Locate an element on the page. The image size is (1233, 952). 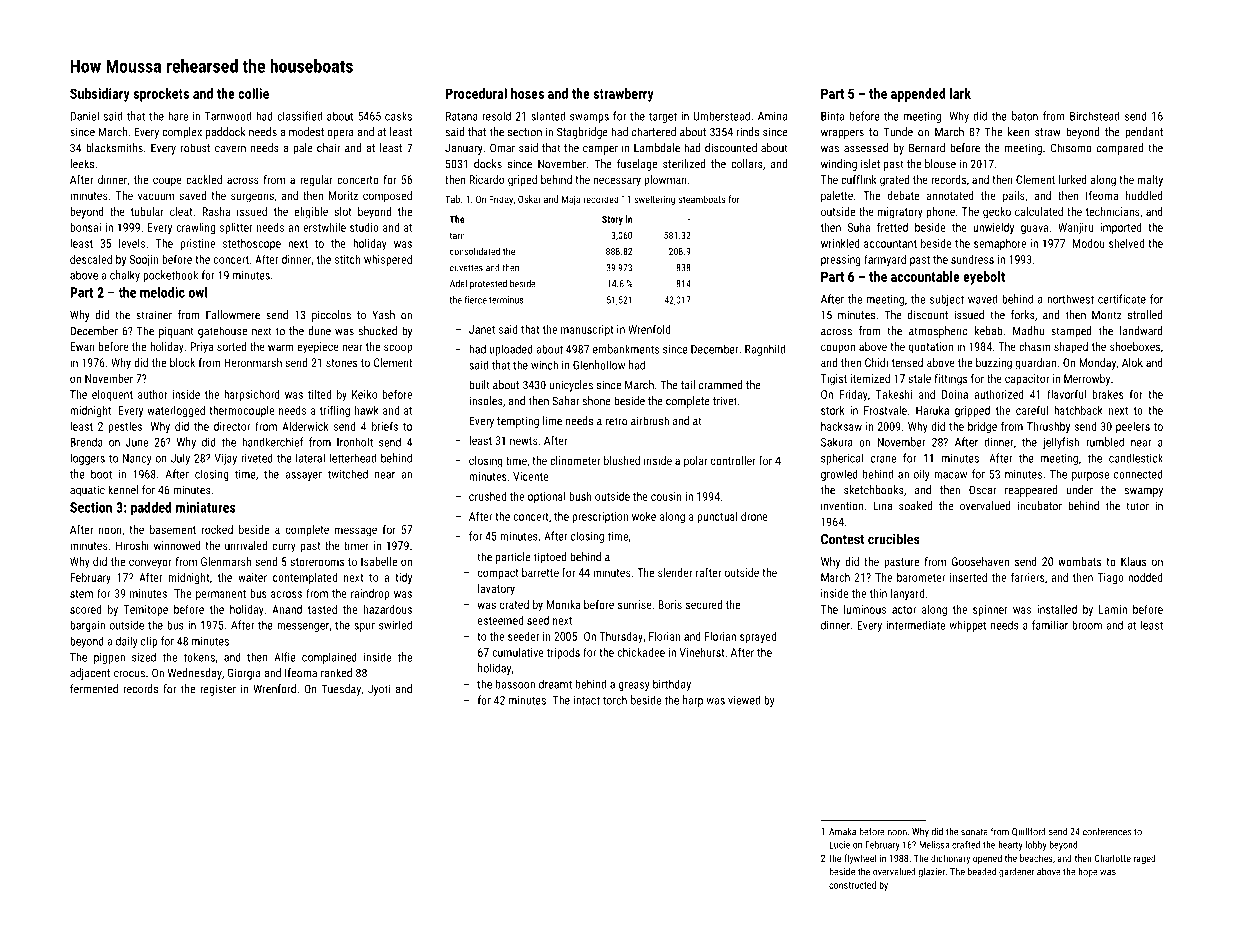
hoses is located at coordinates (527, 93).
